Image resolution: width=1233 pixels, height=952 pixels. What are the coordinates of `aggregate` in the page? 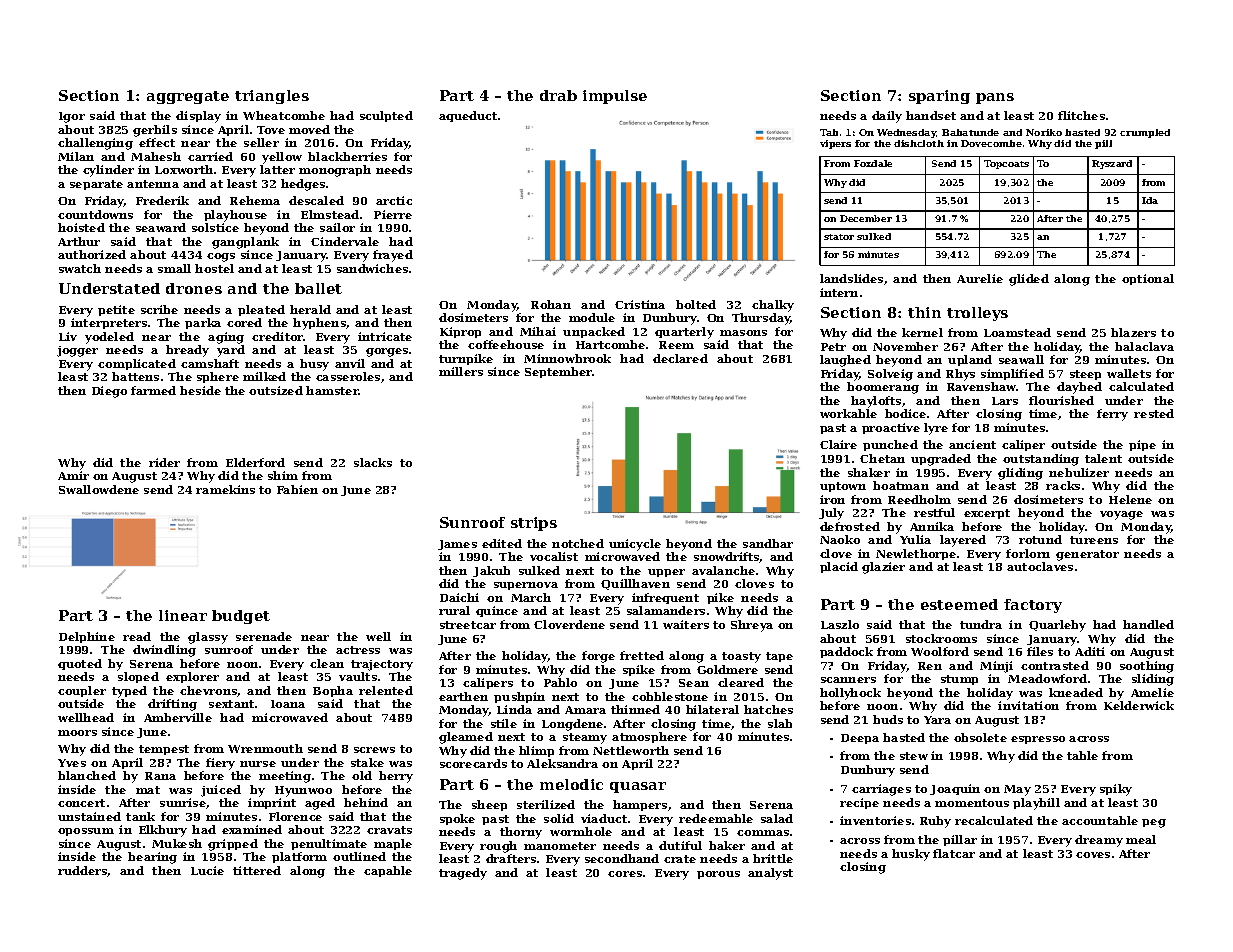 It's located at (188, 97).
